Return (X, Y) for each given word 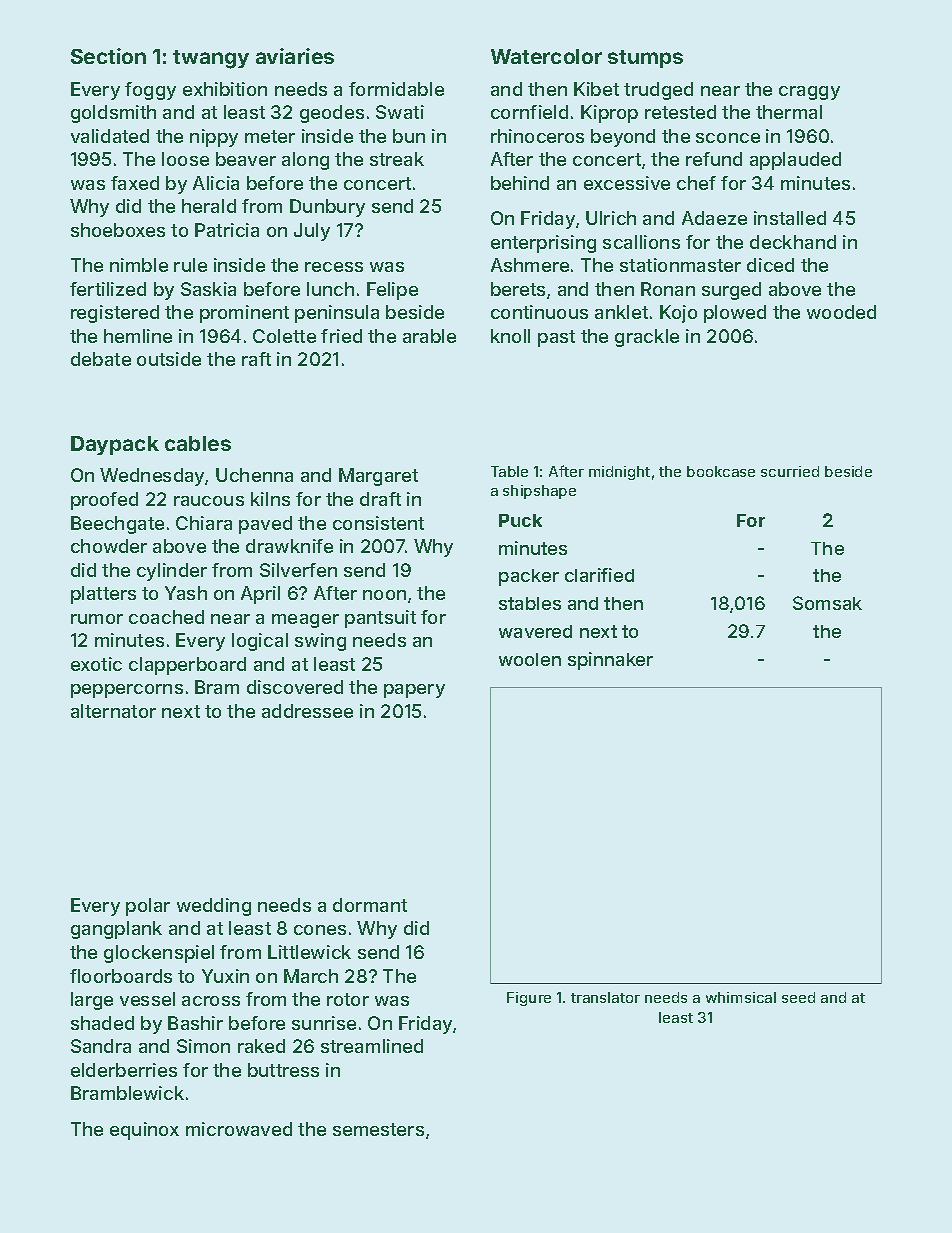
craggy (809, 93)
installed (790, 218)
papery (414, 691)
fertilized (108, 289)
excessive (627, 183)
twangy (211, 59)
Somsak (827, 603)
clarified (599, 575)
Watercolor (546, 56)
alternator (113, 711)
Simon (203, 1046)
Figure (529, 999)
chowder (109, 546)
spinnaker (610, 661)
